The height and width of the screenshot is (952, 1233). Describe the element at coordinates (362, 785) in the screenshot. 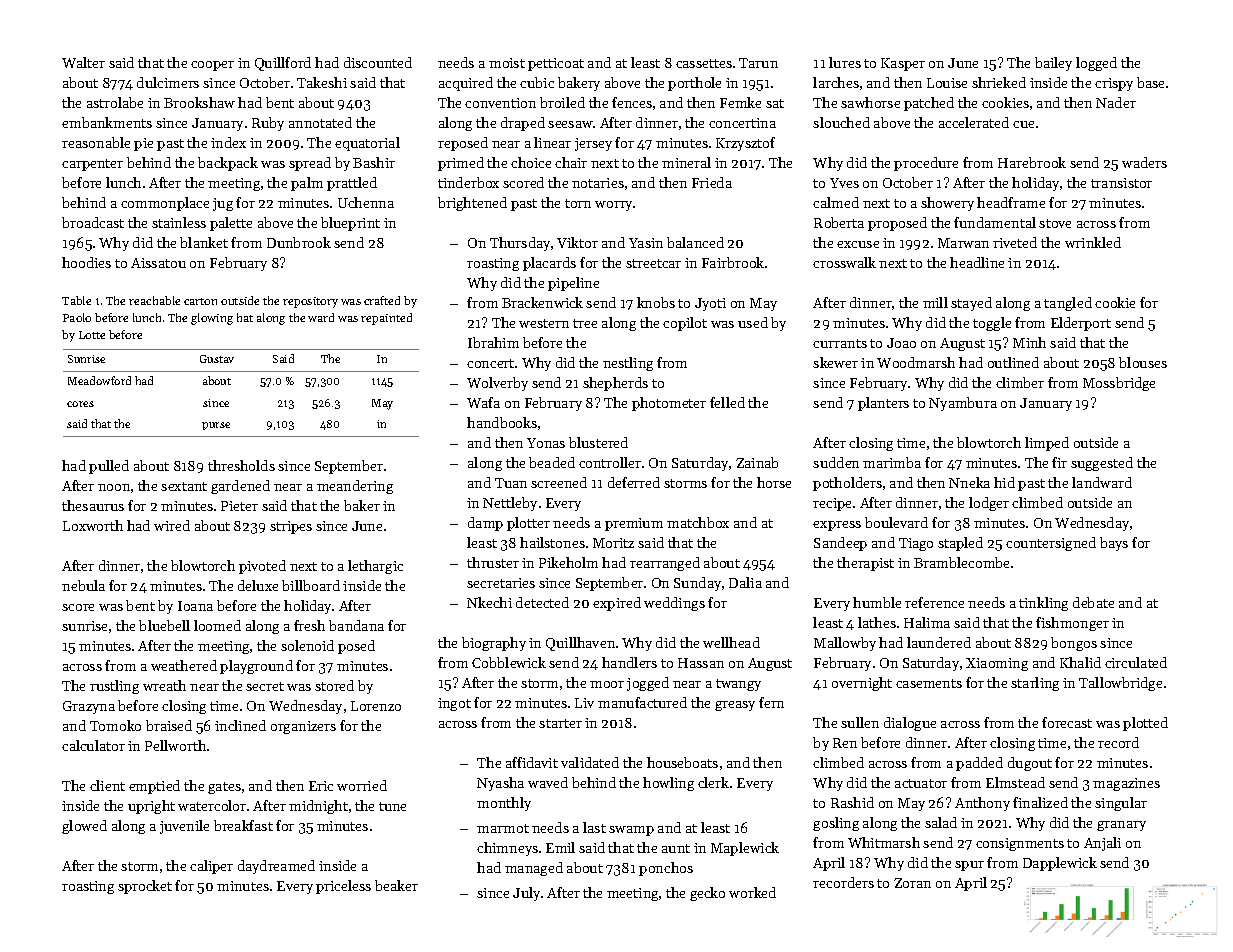

I see `worried` at that location.
